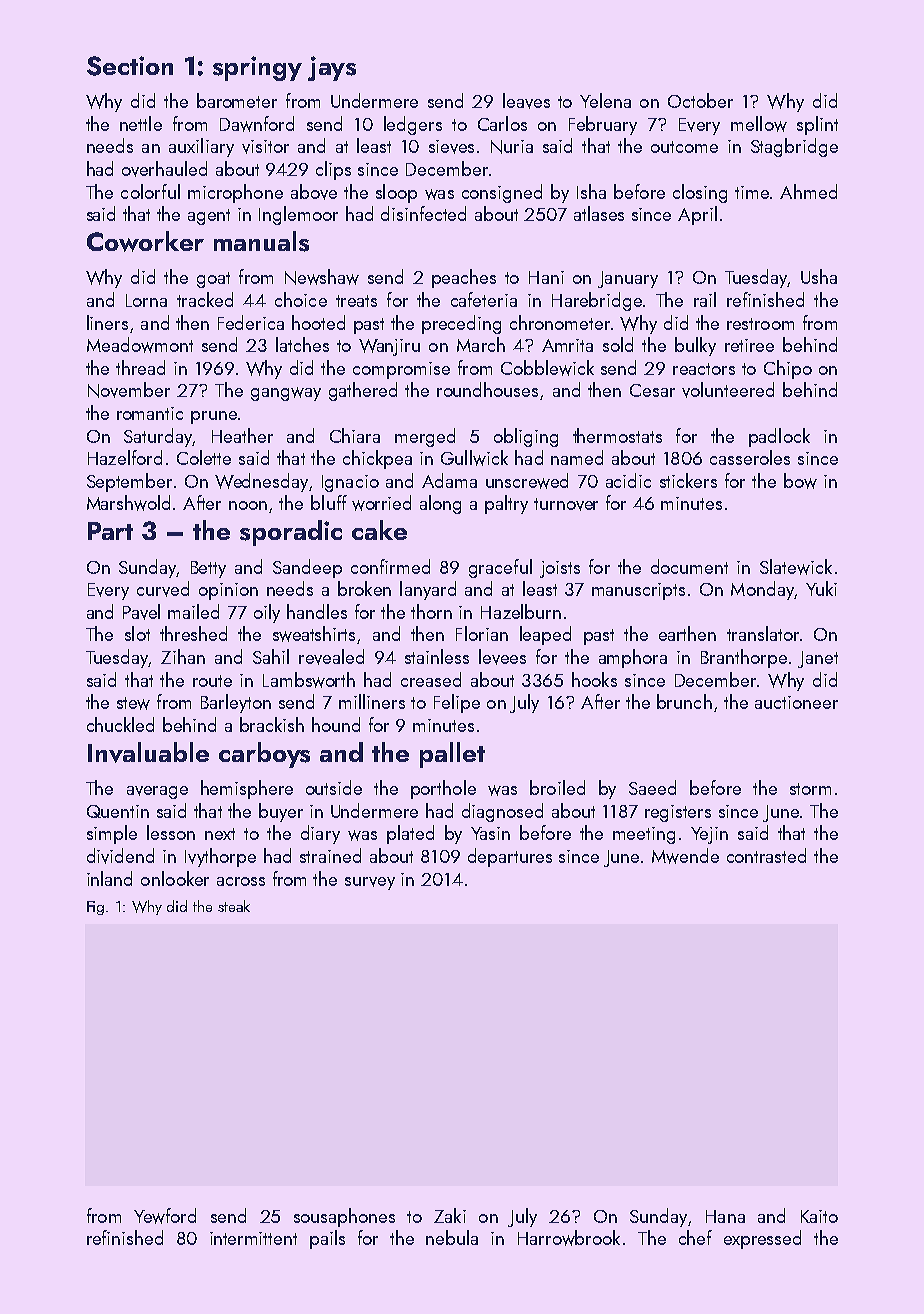 The width and height of the screenshot is (924, 1314). I want to click on restroom, so click(760, 324).
